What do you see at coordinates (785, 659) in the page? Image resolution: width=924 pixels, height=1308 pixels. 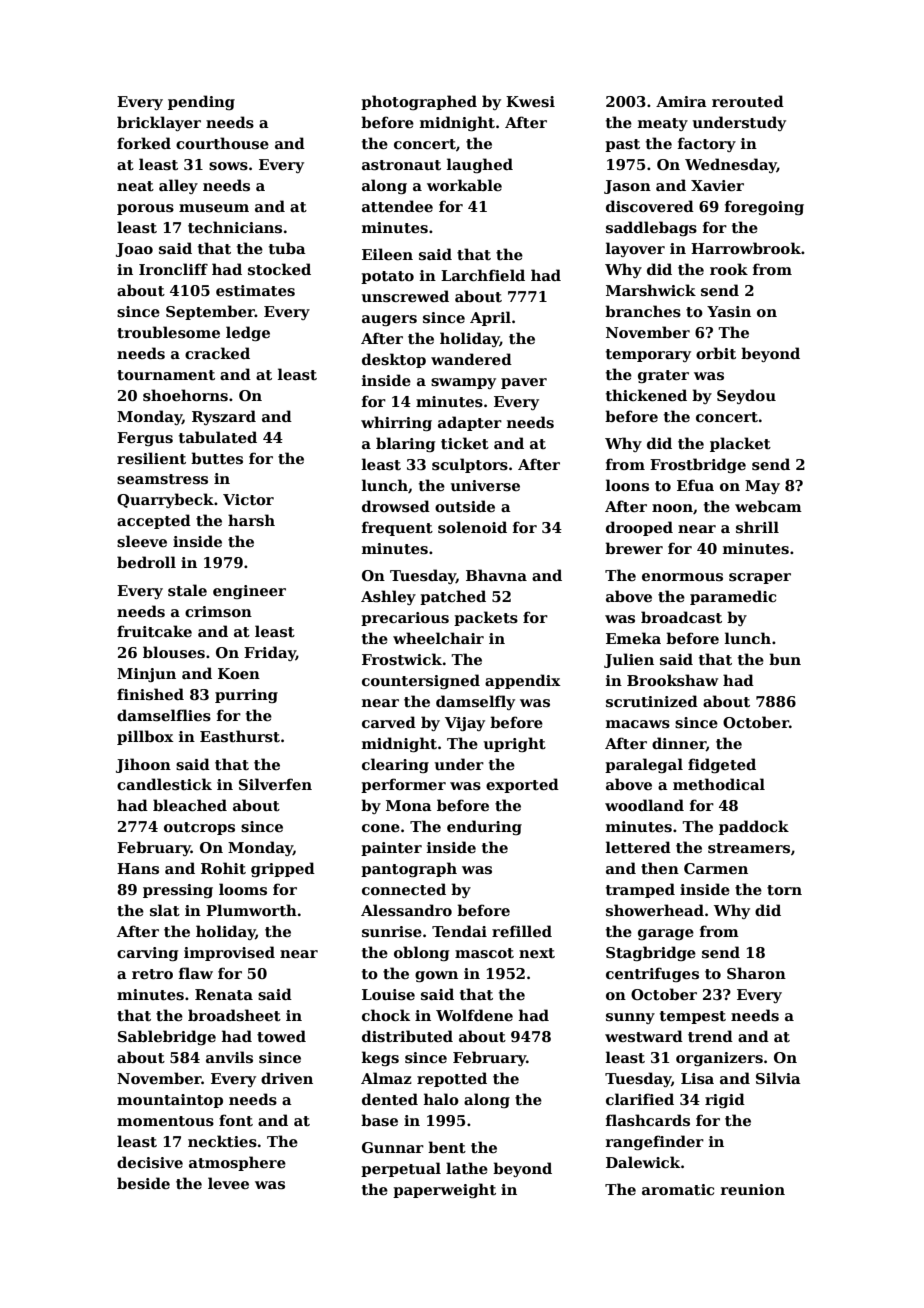 I see `bun` at bounding box center [785, 659].
